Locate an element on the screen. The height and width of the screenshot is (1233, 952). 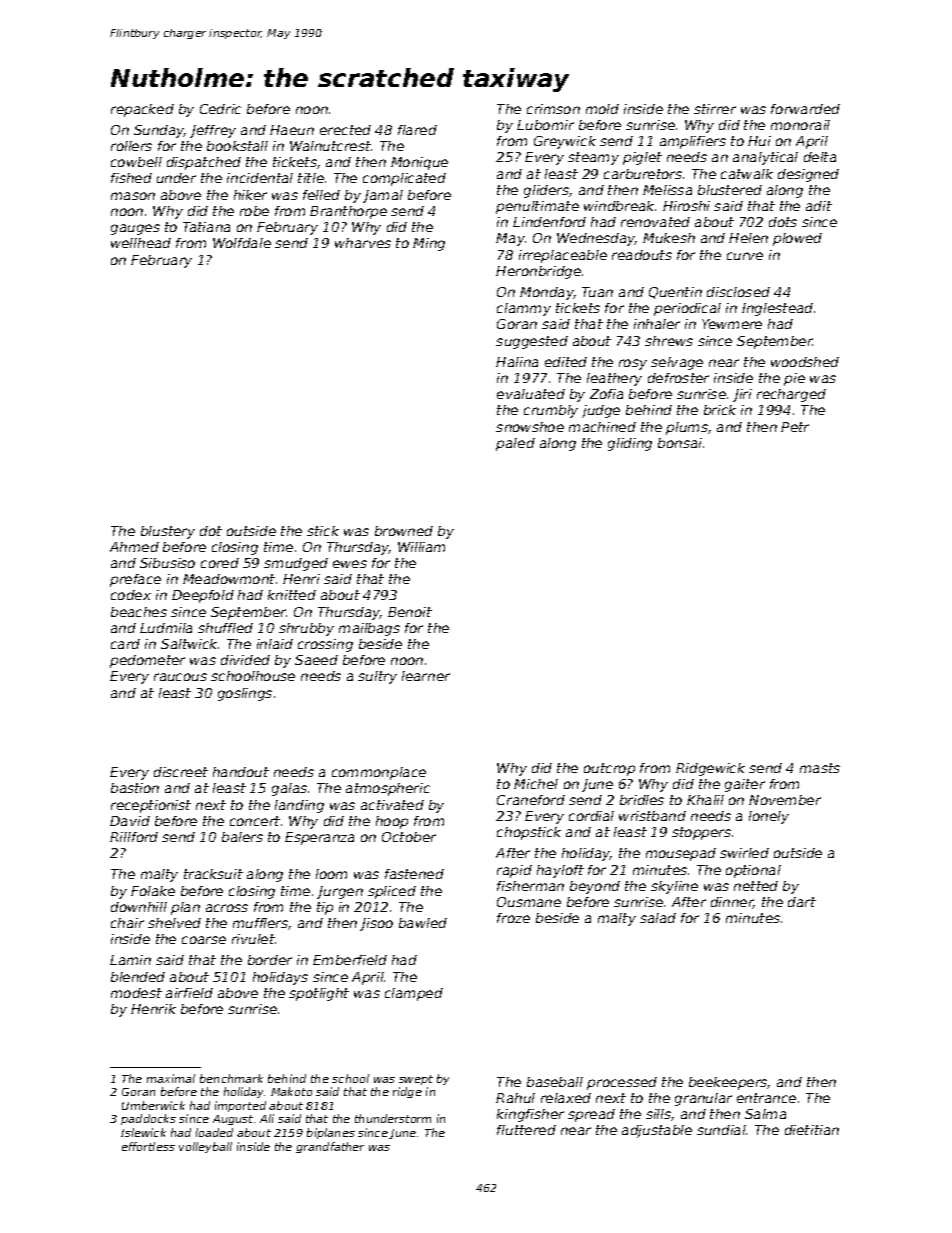
crimson is located at coordinates (553, 109).
